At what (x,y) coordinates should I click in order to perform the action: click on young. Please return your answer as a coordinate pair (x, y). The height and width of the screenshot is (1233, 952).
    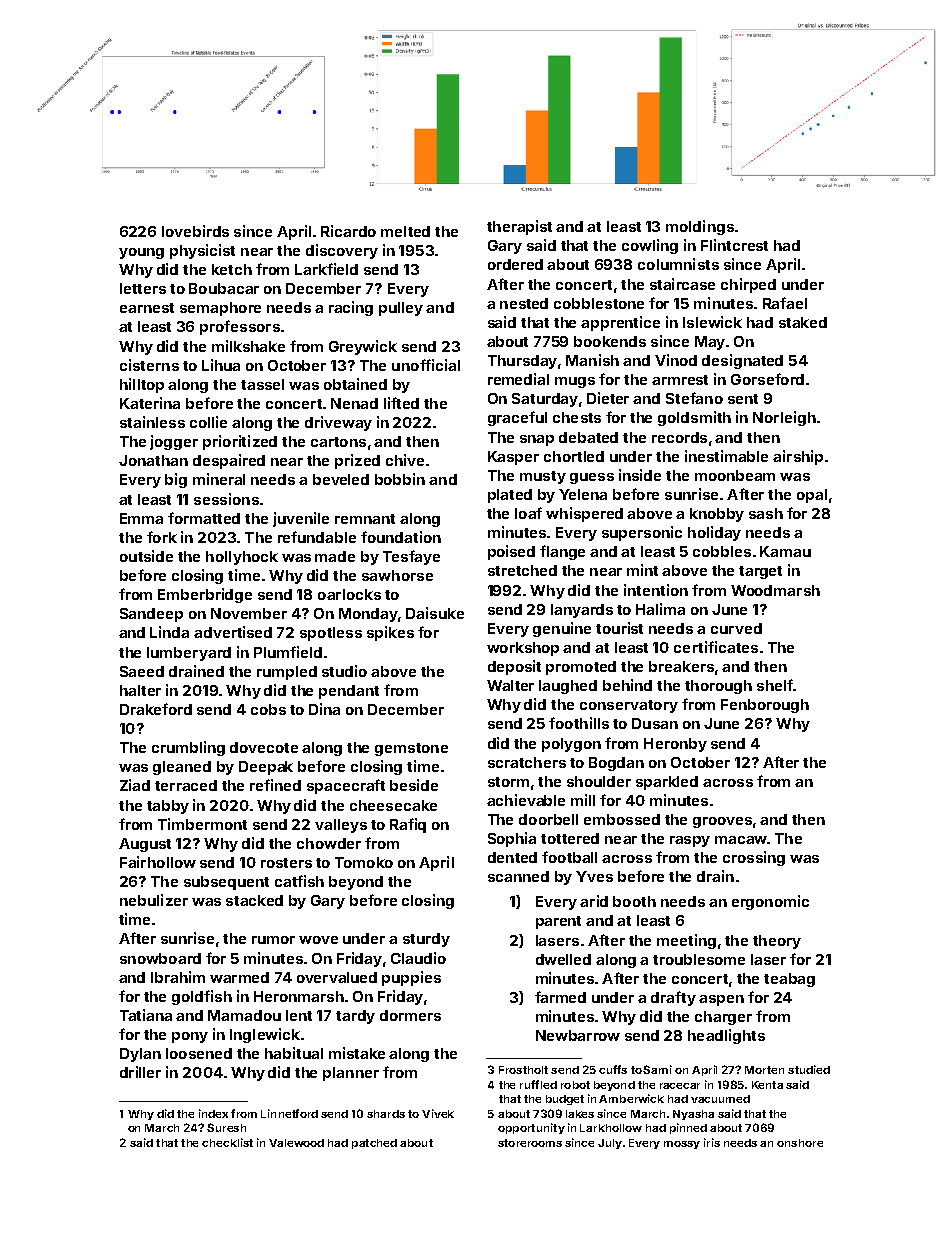
    Looking at the image, I should click on (141, 253).
